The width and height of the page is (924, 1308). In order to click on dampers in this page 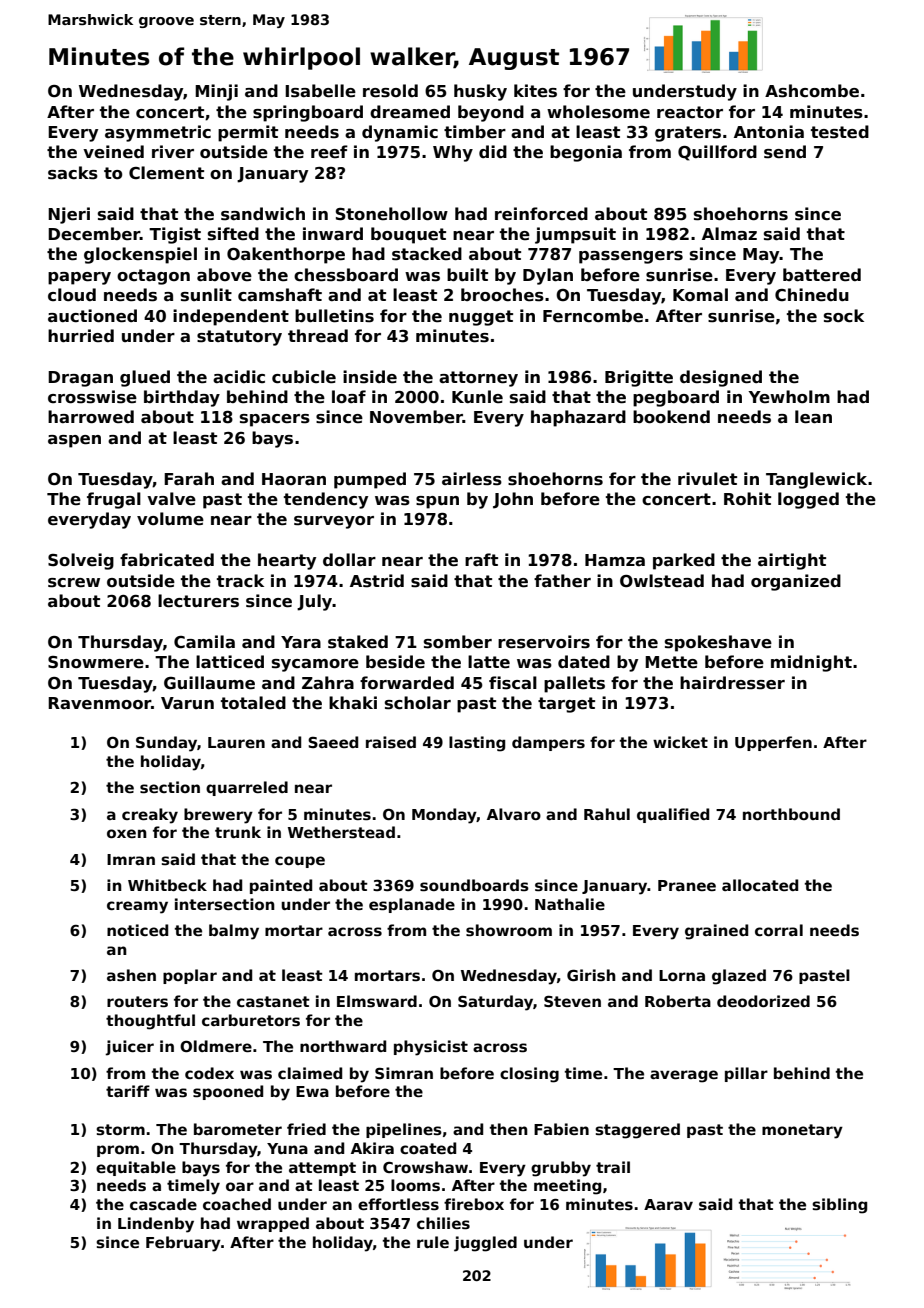, I will do `click(548, 743)`.
